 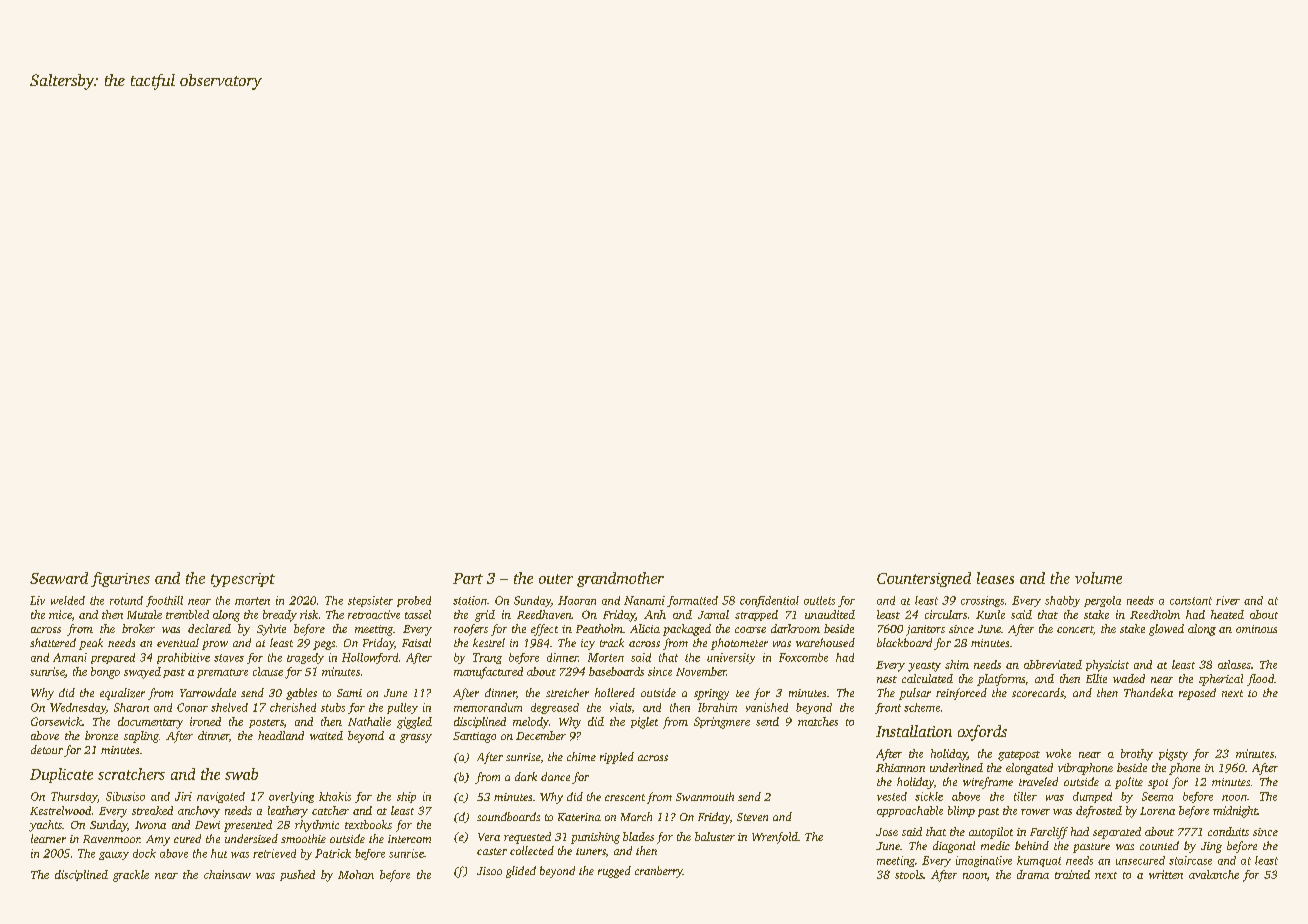 What do you see at coordinates (1234, 664) in the screenshot?
I see `atlases` at bounding box center [1234, 664].
